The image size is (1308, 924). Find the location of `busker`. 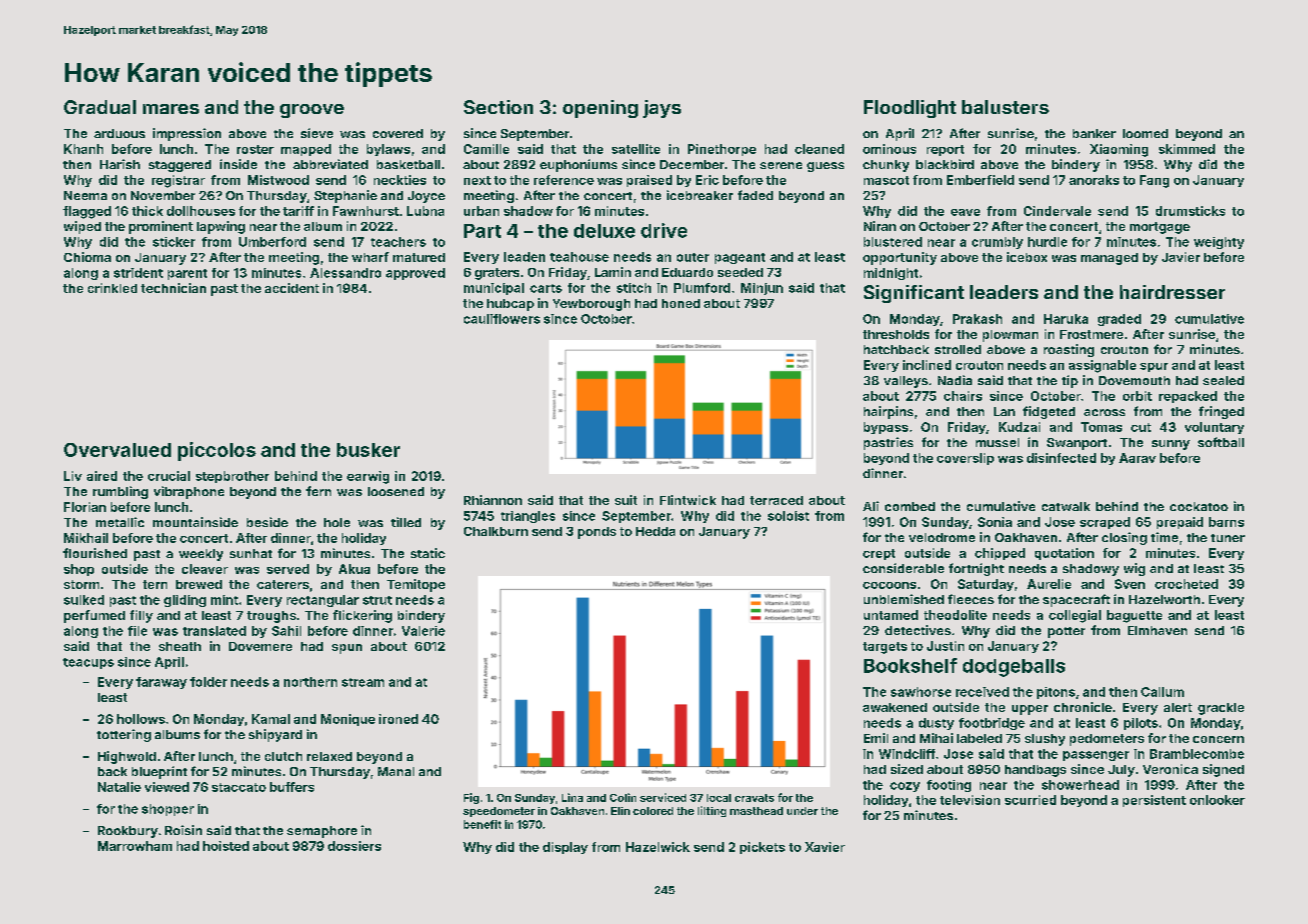

busker is located at coordinates (368, 450).
